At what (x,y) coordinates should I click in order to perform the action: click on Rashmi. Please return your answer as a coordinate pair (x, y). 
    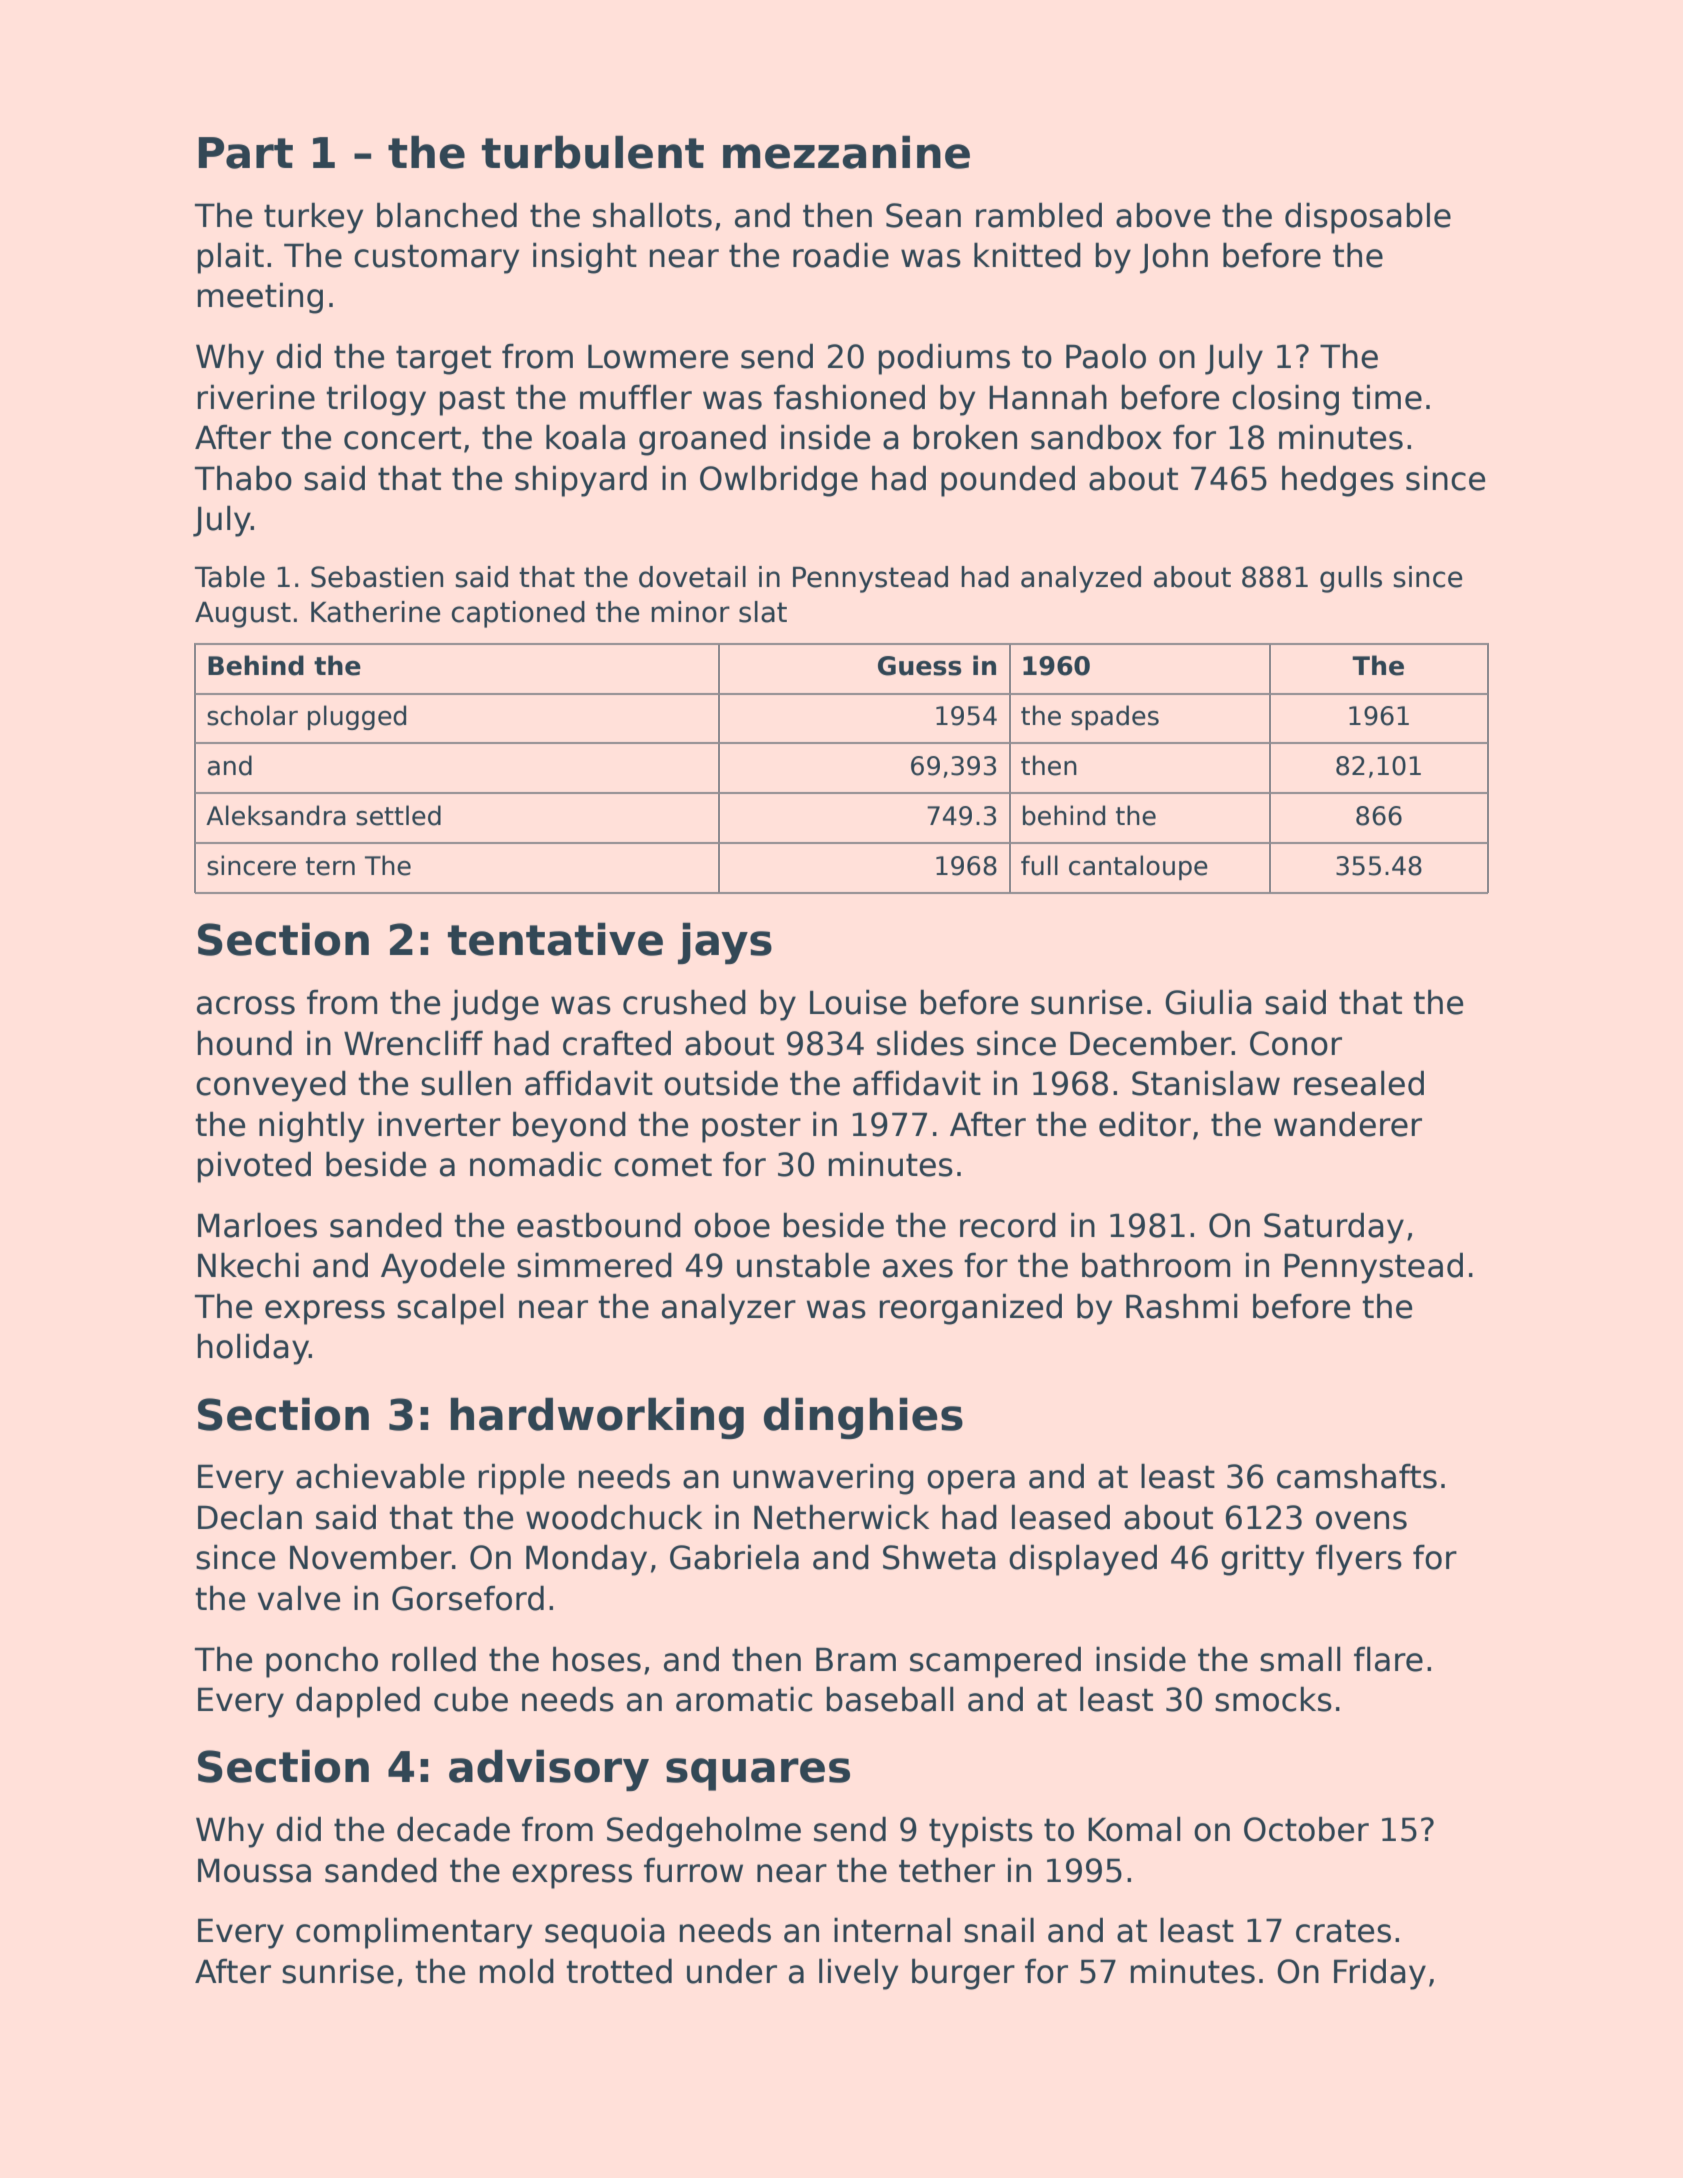
    Looking at the image, I should click on (1182, 1306).
